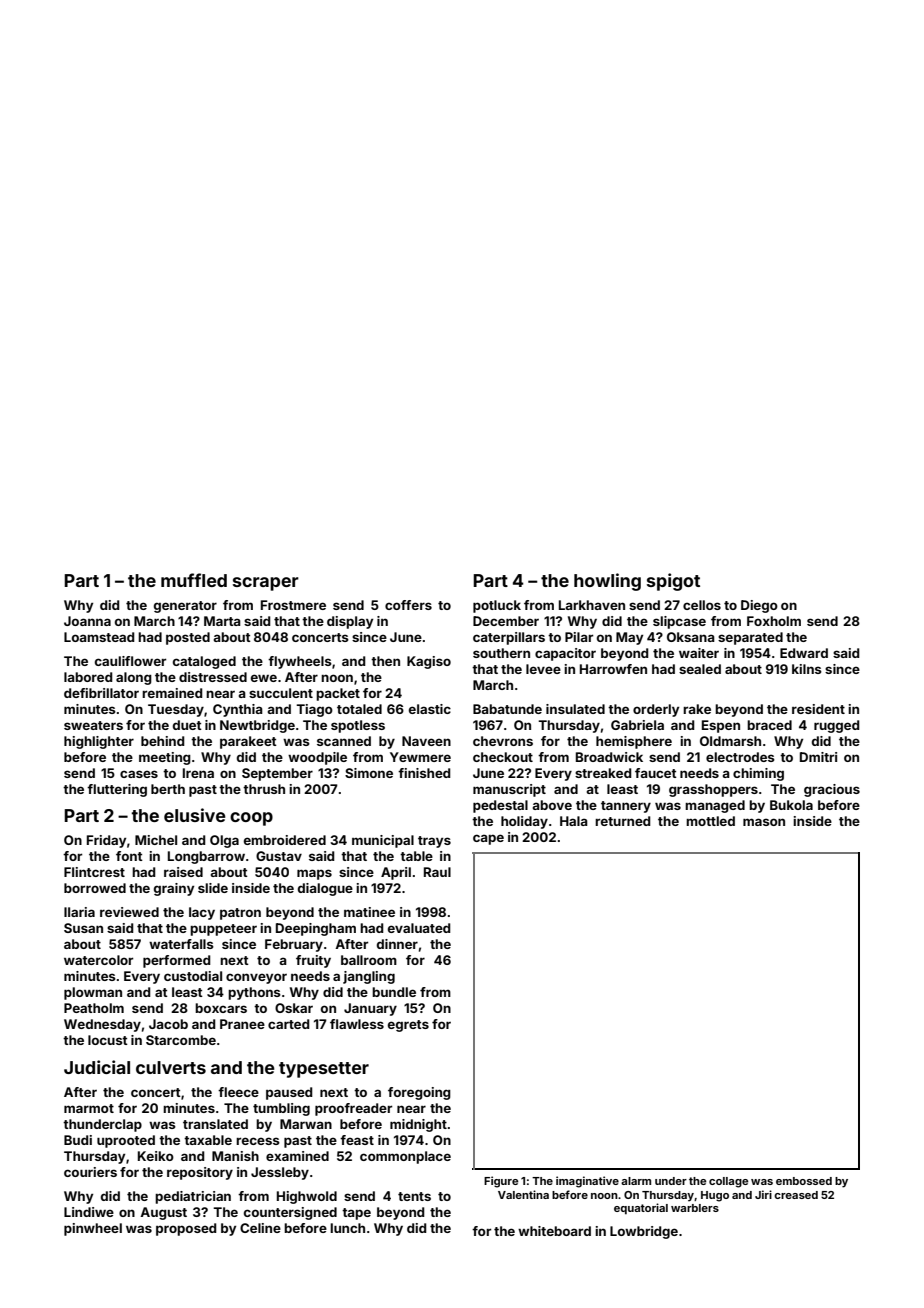 This page has height=1308, width=924. Describe the element at coordinates (503, 757) in the page. I see `checkout` at that location.
